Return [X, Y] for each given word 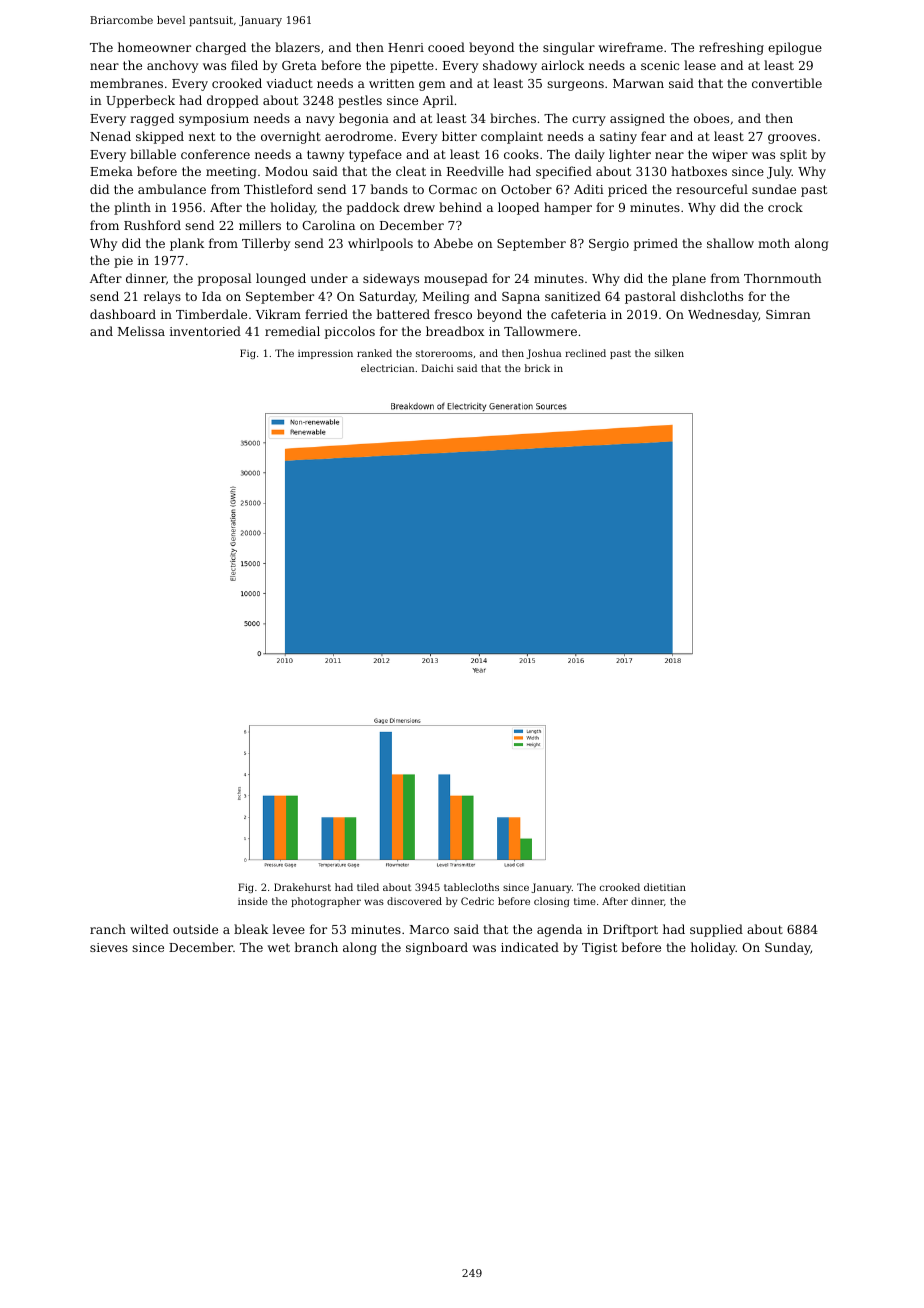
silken [669, 353]
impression [325, 354]
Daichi [437, 368]
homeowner [154, 47]
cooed [446, 47]
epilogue [795, 48]
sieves [109, 947]
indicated [530, 947]
